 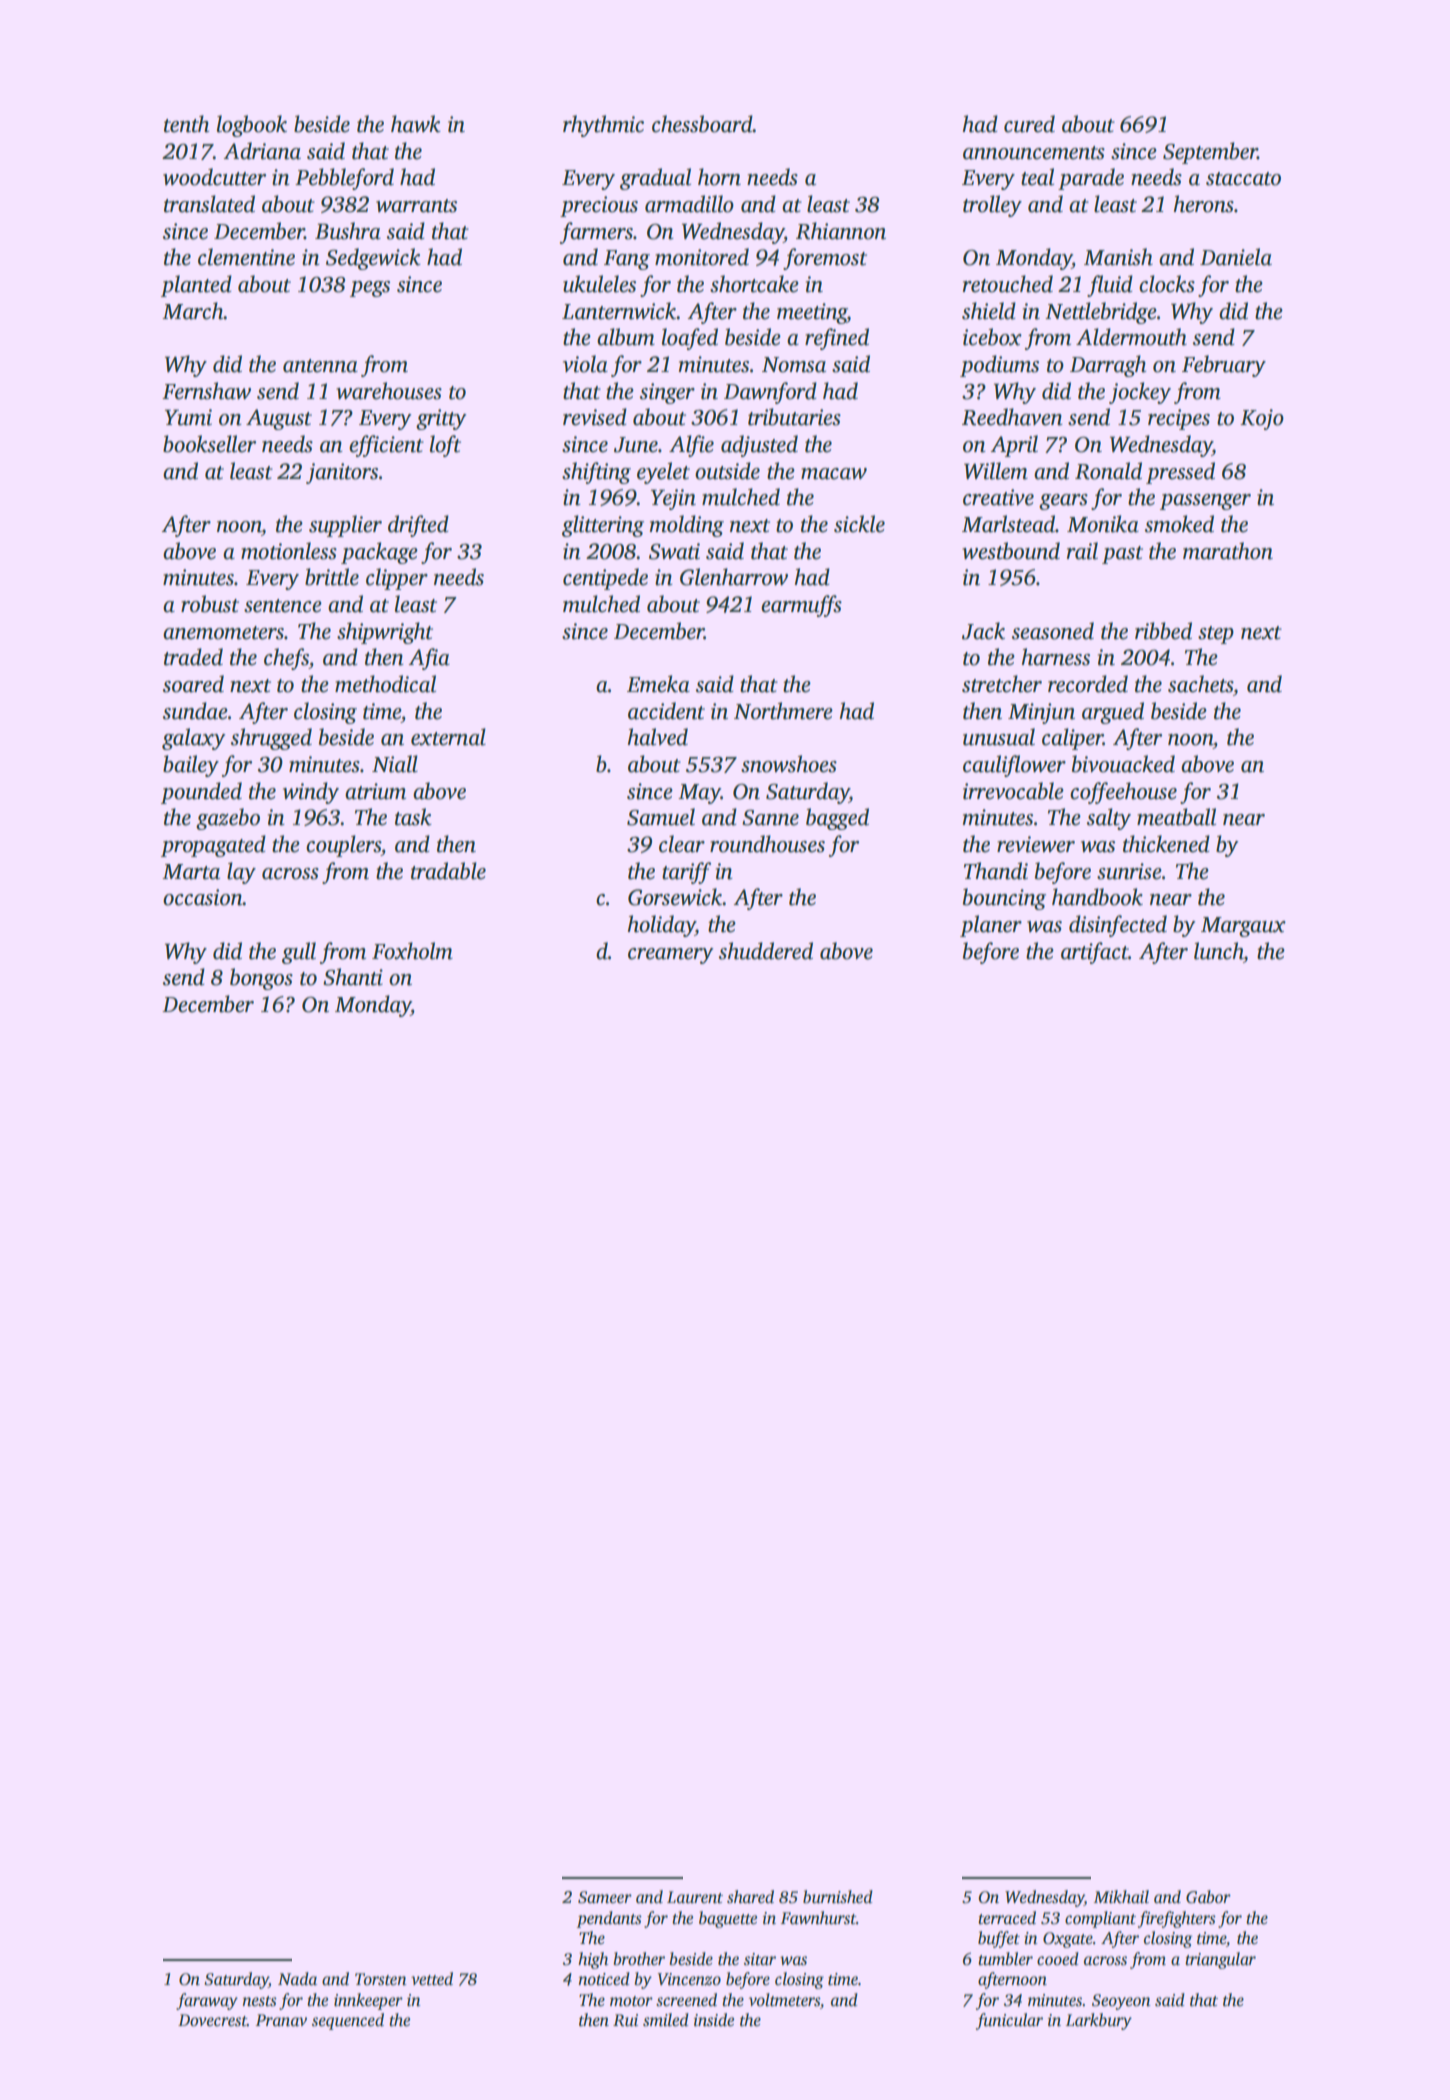 I want to click on accident, so click(x=666, y=711).
